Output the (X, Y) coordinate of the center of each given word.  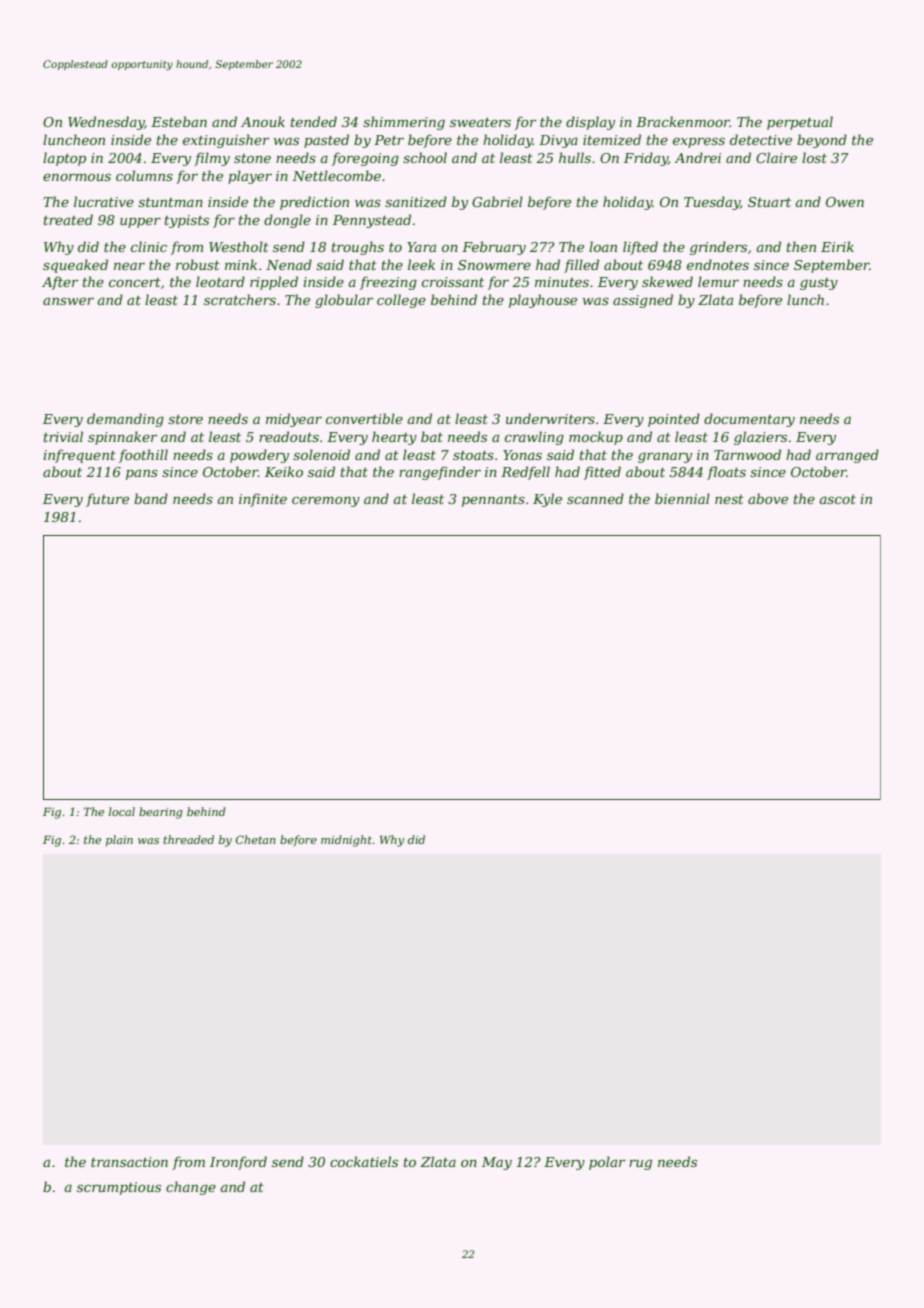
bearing (161, 813)
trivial (63, 436)
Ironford (238, 1163)
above (768, 498)
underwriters (550, 418)
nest (729, 499)
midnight (346, 841)
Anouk (263, 121)
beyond (822, 141)
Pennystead (372, 221)
